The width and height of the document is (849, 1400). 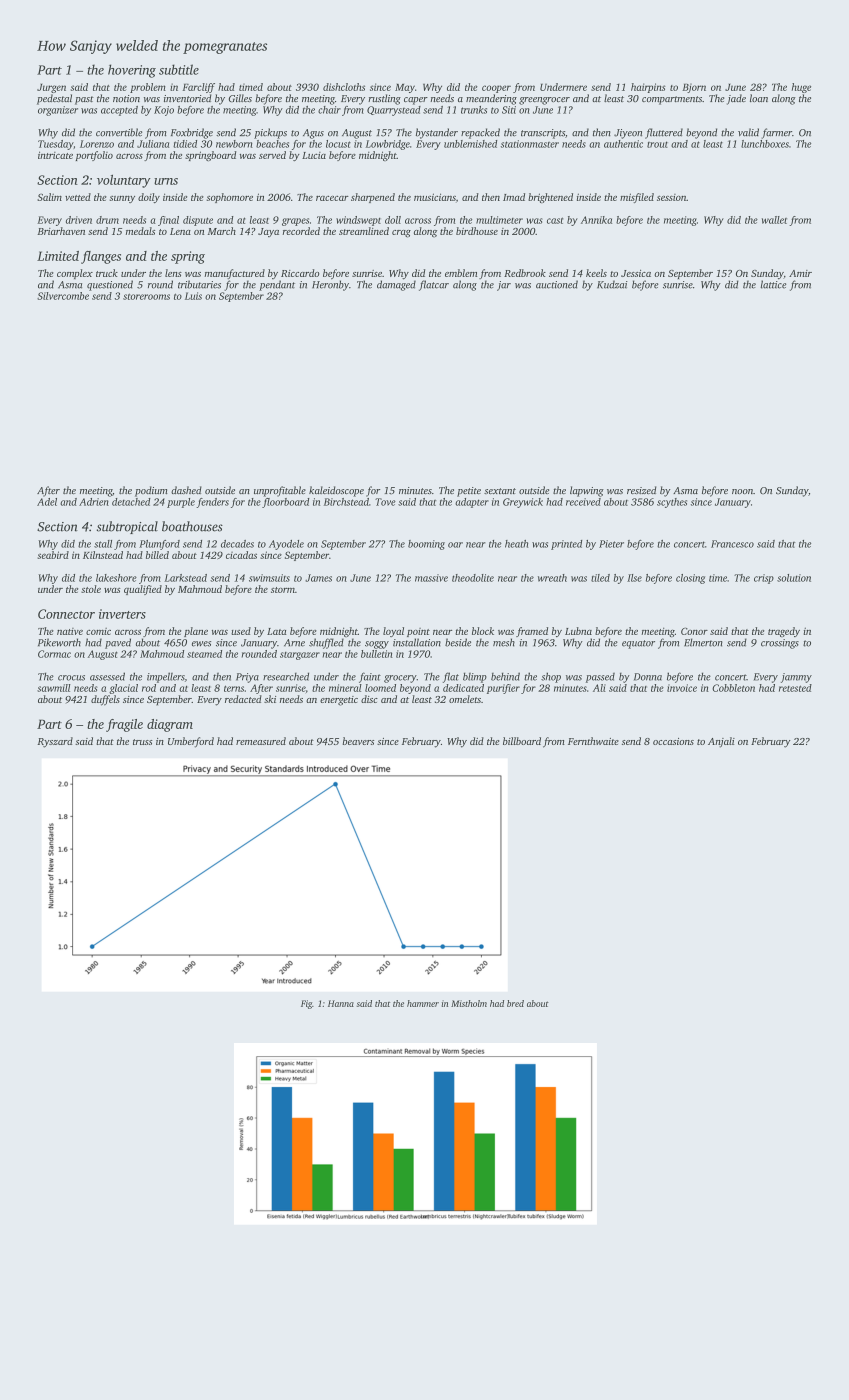 What do you see at coordinates (396, 285) in the document?
I see `damaged` at bounding box center [396, 285].
